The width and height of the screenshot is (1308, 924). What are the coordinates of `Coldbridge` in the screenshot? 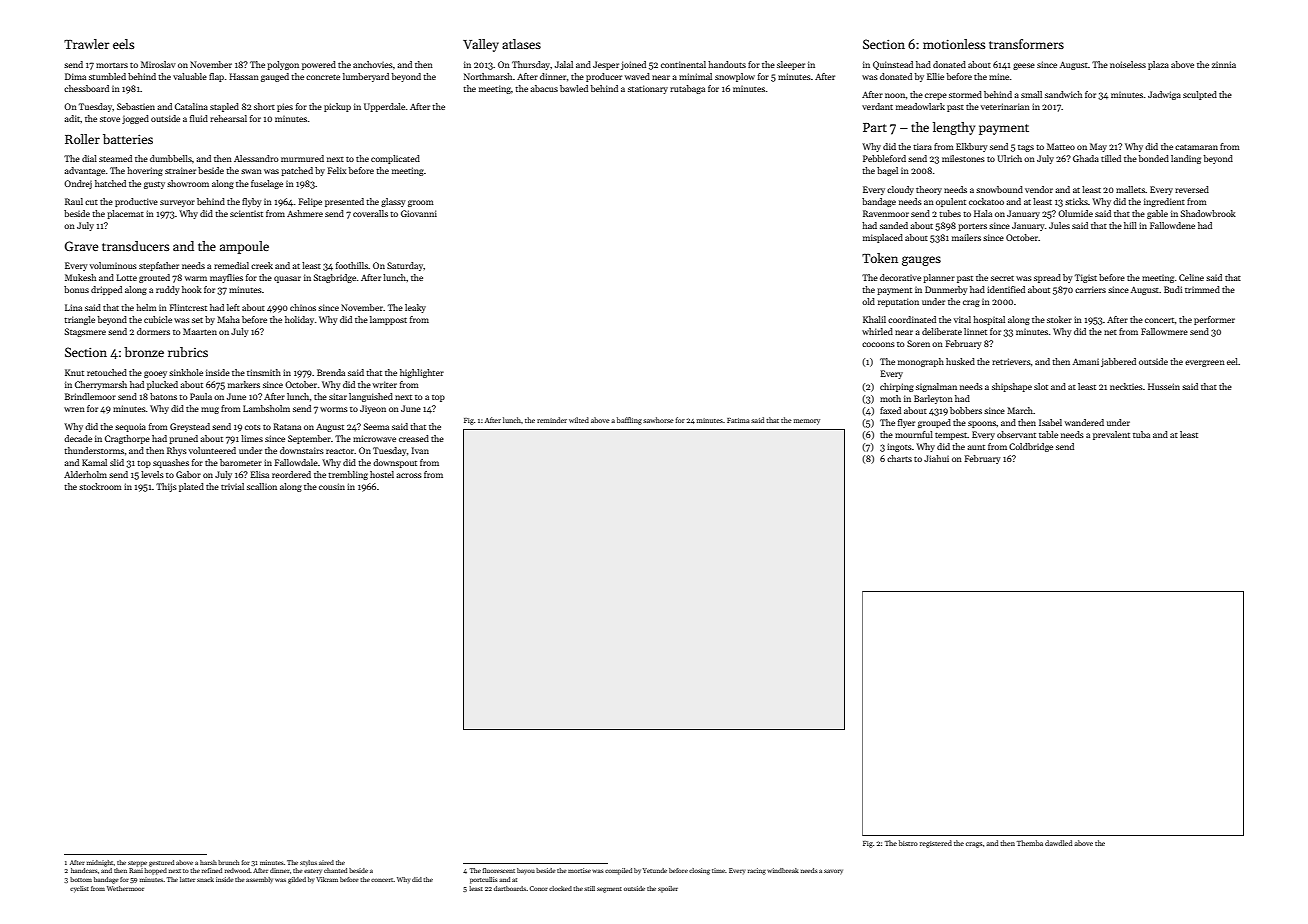 It's located at (1031, 447).
